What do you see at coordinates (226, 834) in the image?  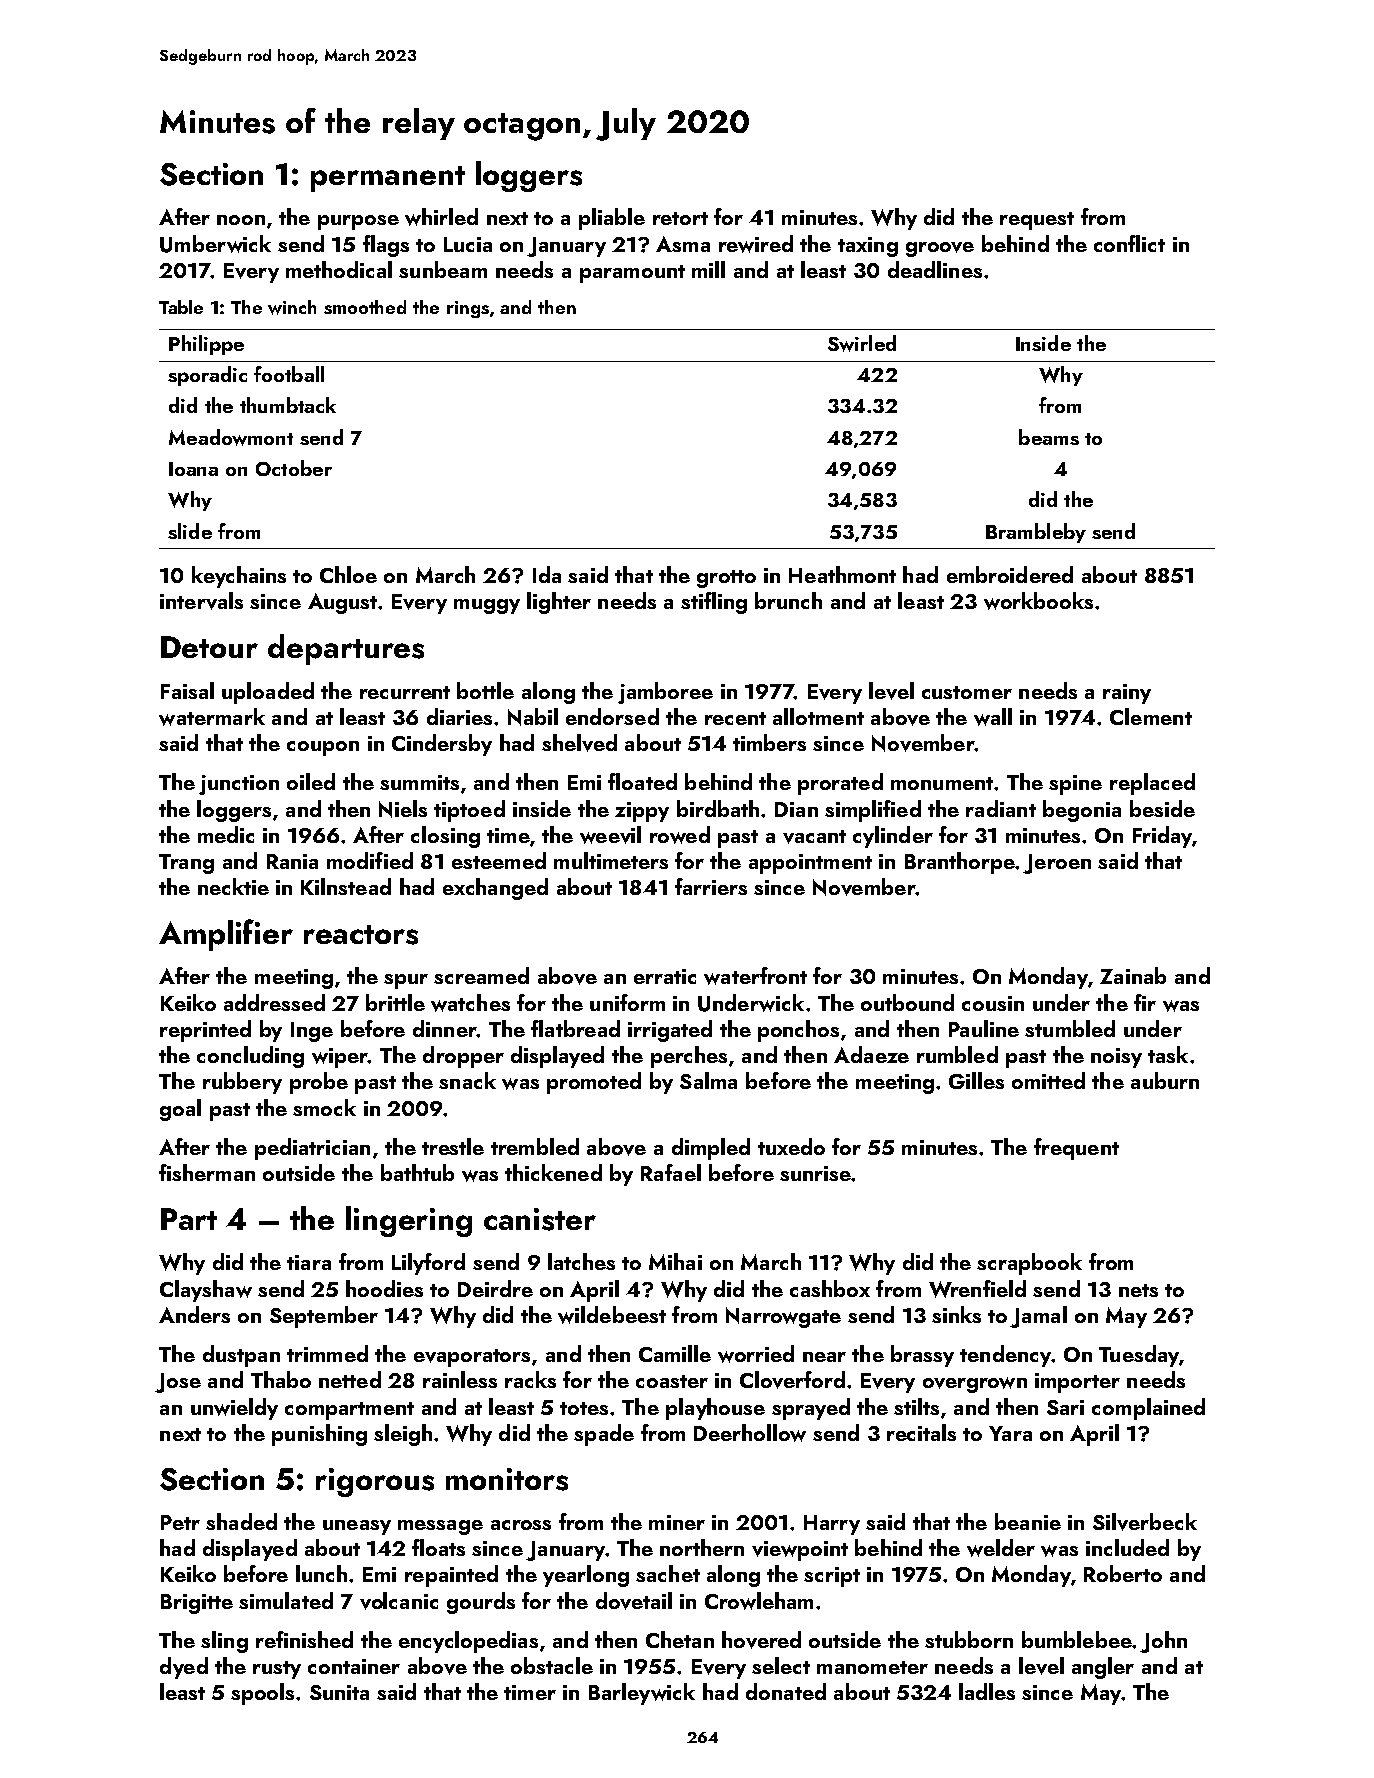 I see `medic` at bounding box center [226, 834].
